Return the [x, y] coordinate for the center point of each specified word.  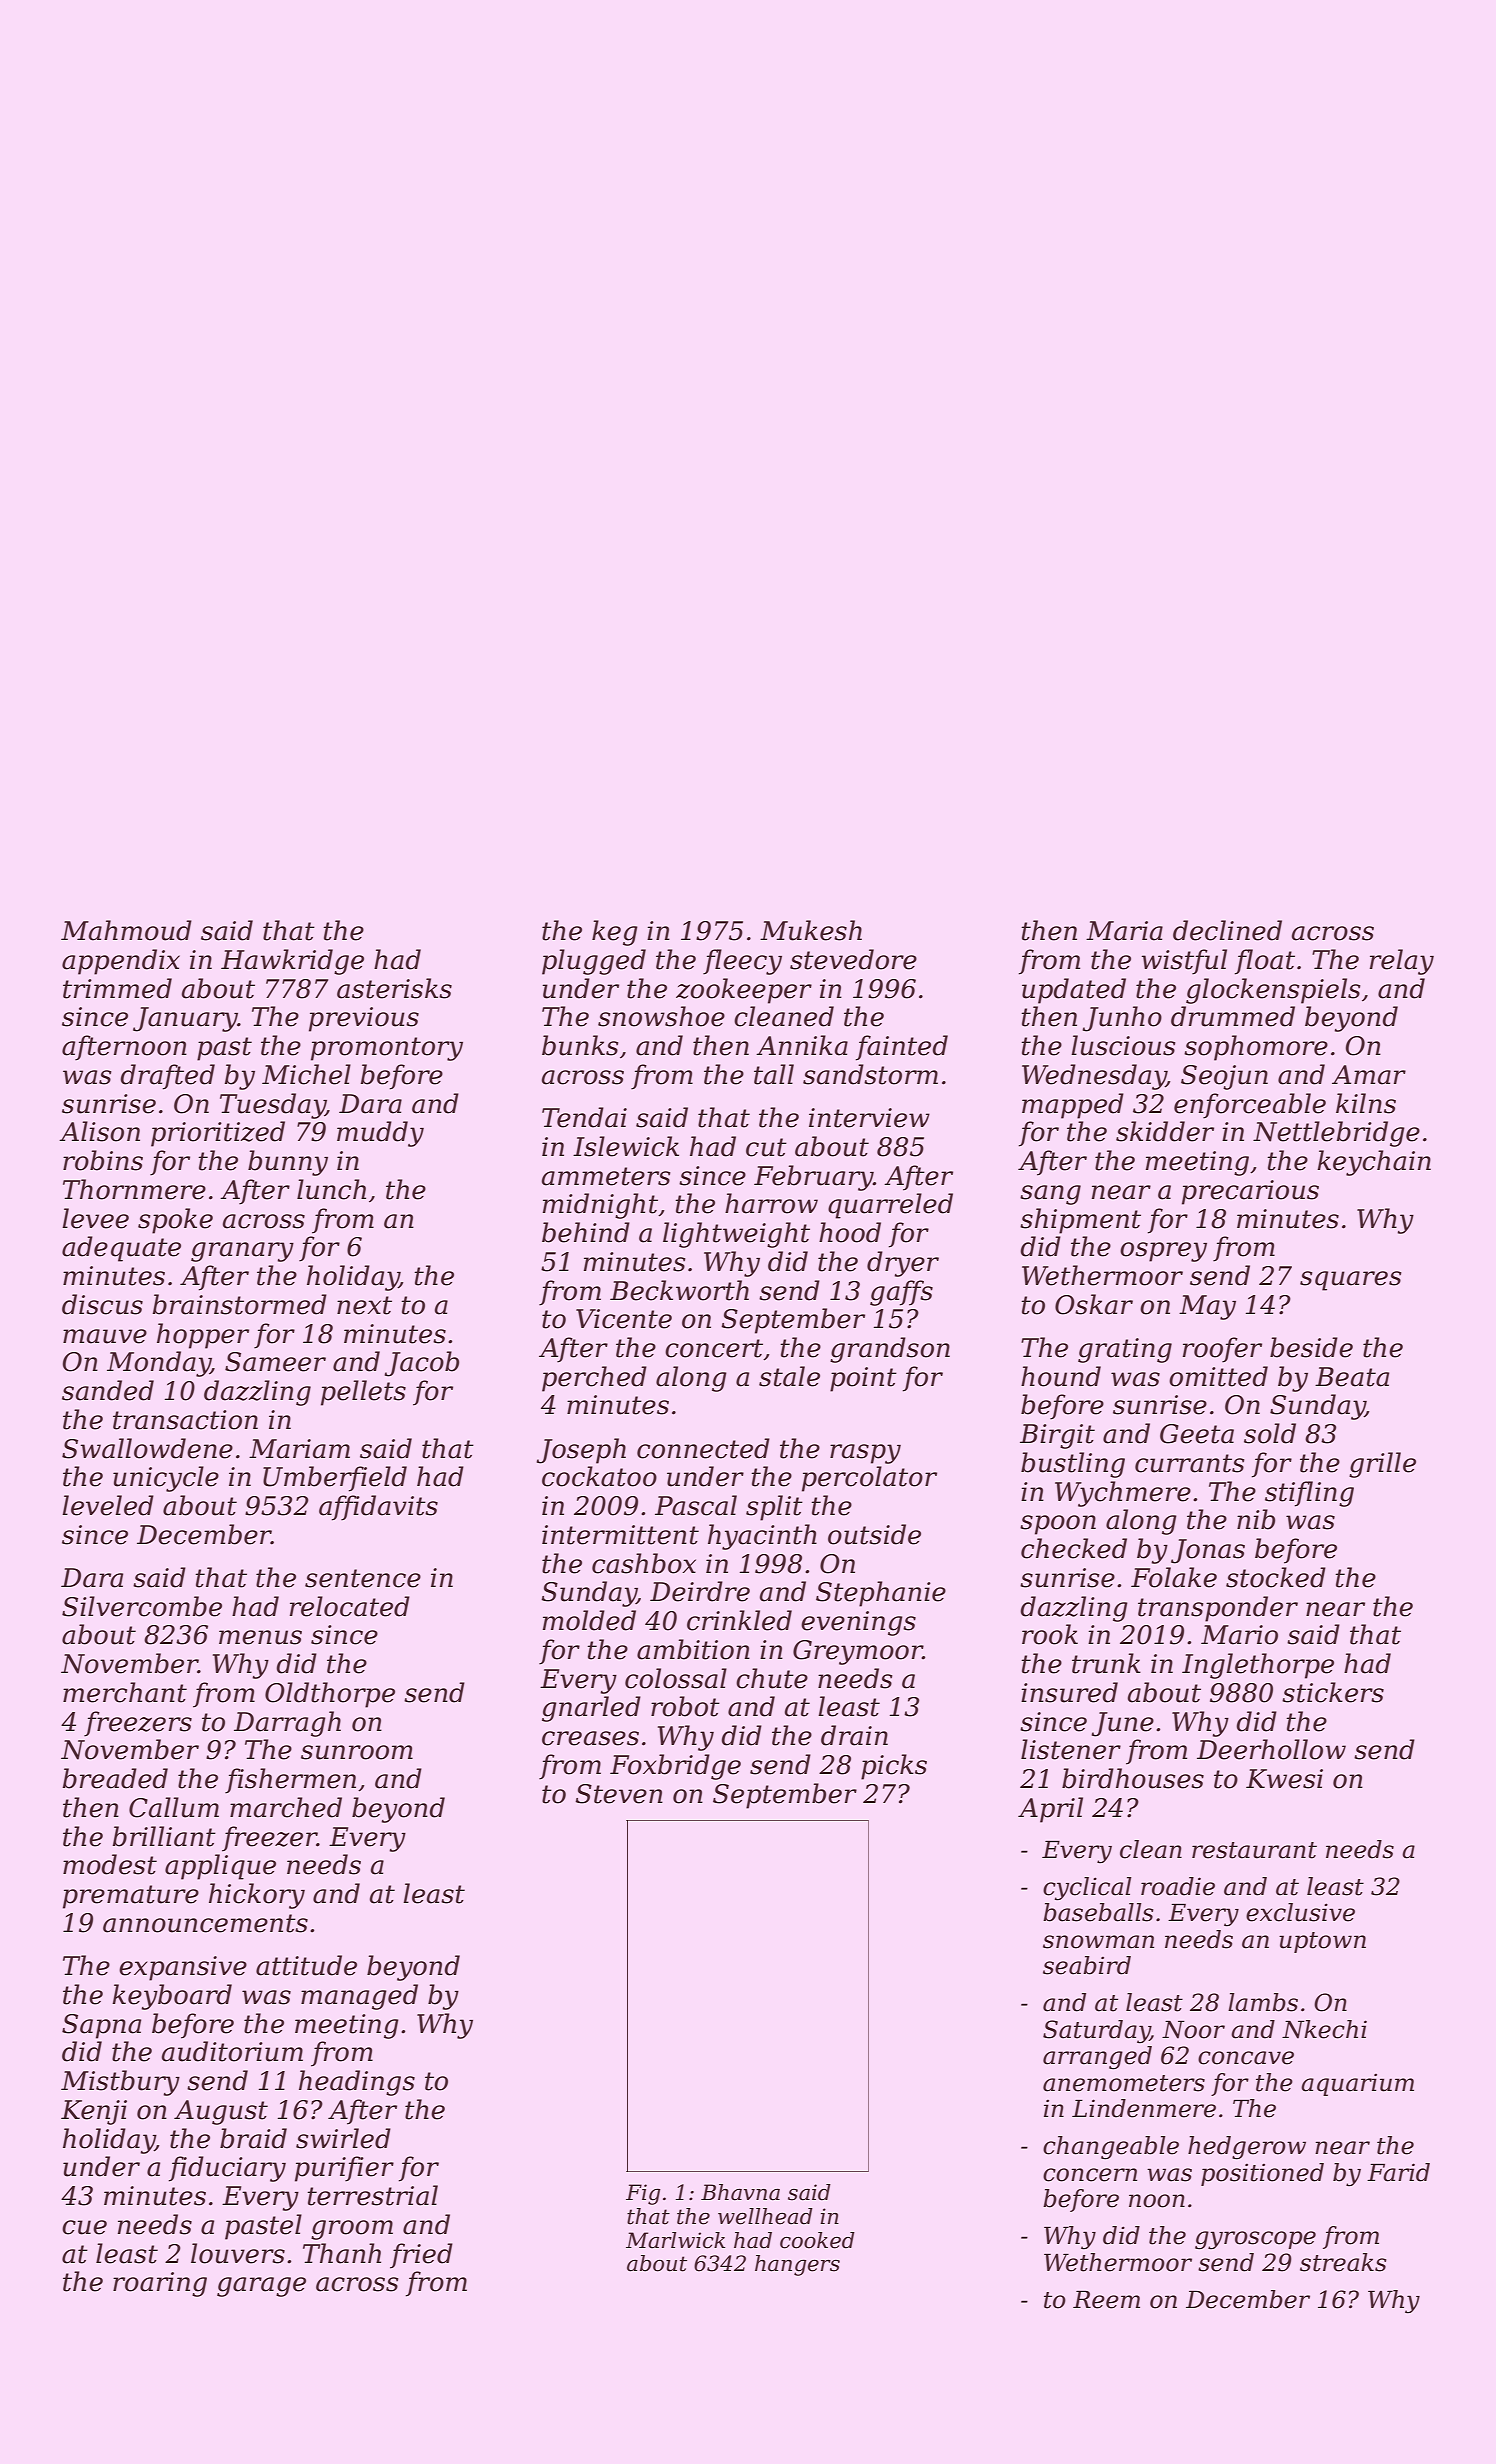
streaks [1343, 2262]
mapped [1073, 1106]
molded [589, 1620]
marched [286, 1807]
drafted [167, 1077]
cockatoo [599, 1476]
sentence [363, 1578]
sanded [108, 1390]
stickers [1333, 1692]
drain [854, 1735]
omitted [1218, 1376]
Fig [643, 2194]
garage [261, 2287]
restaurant [1254, 1850]
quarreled [890, 1206]
